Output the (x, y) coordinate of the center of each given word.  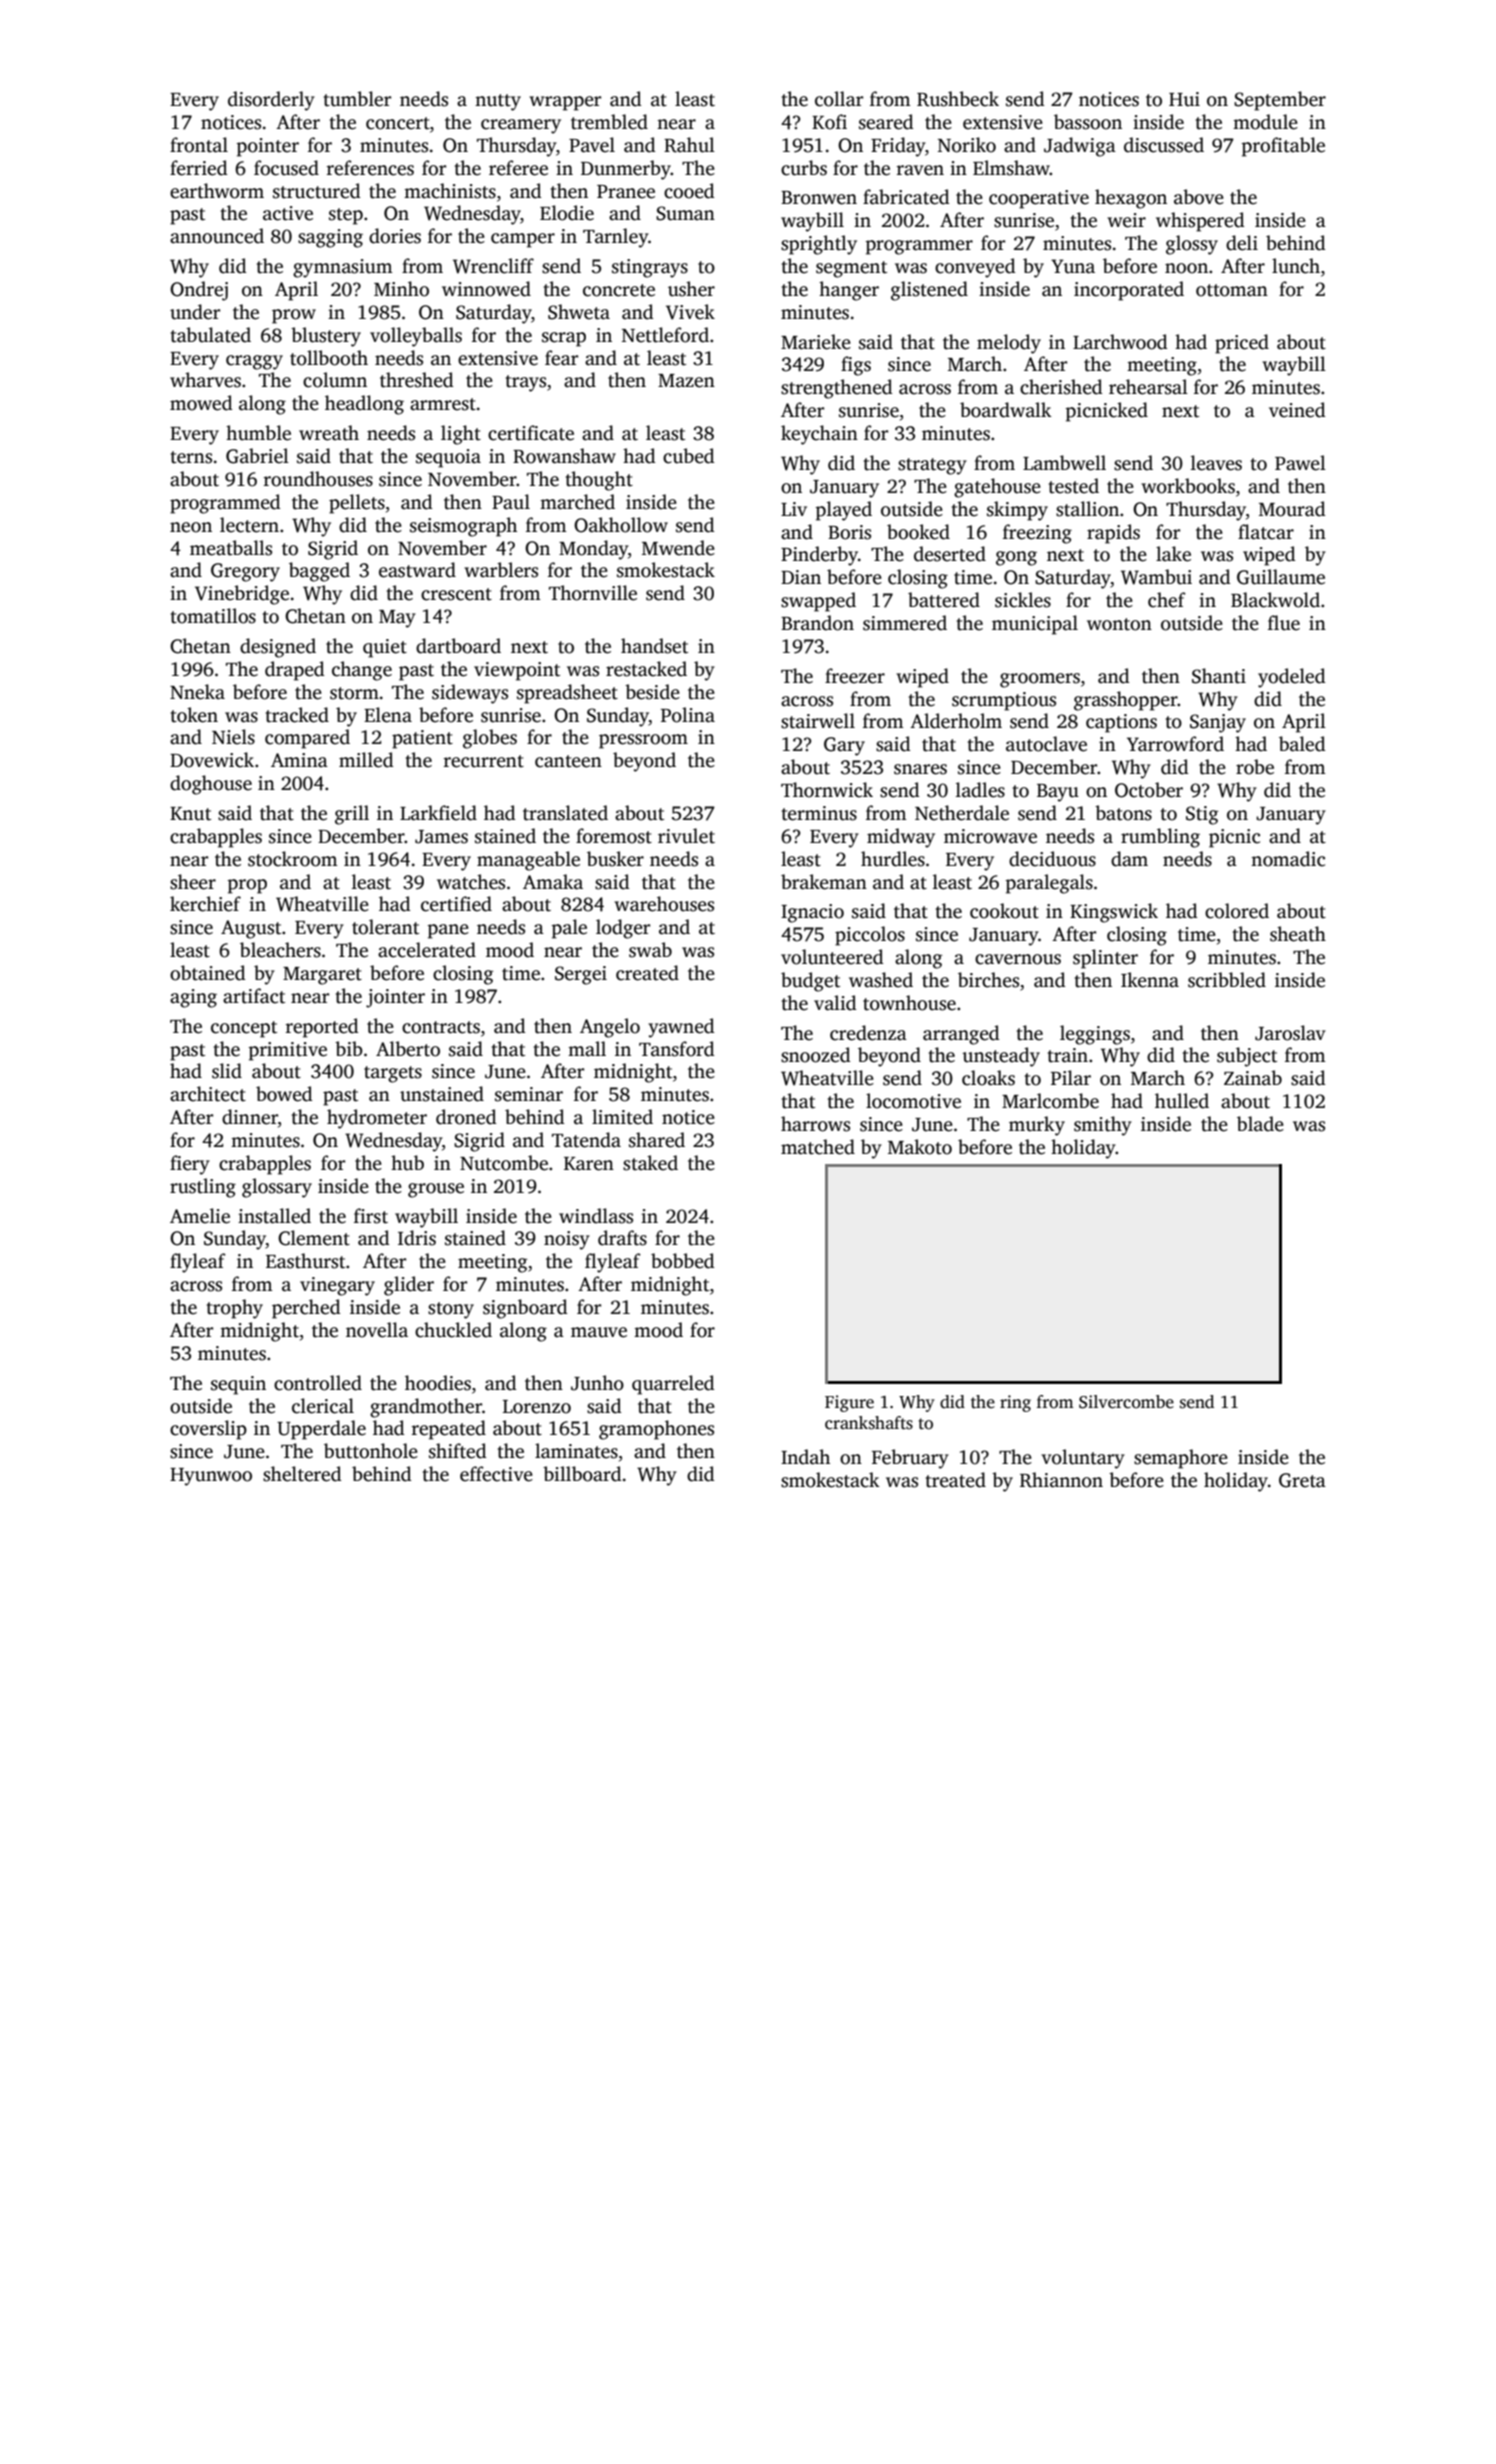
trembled (609, 122)
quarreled (673, 1385)
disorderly (271, 101)
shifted (457, 1451)
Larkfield (438, 813)
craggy (254, 362)
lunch (1296, 266)
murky (1037, 1126)
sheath (1298, 934)
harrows (815, 1124)
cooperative (1039, 199)
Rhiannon (1061, 1480)
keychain (819, 435)
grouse (436, 1190)
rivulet (686, 836)
